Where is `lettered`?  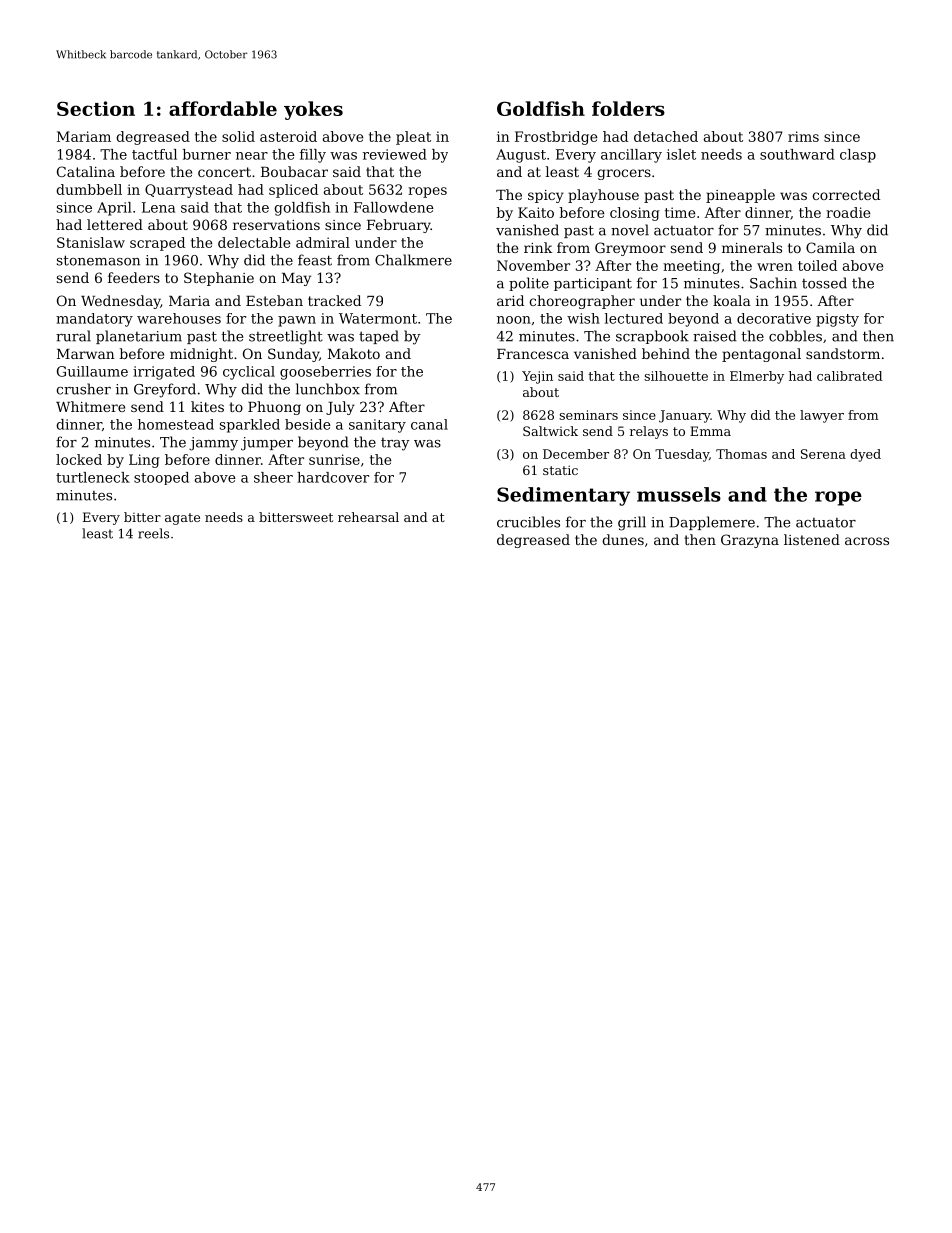
lettered is located at coordinates (115, 224).
